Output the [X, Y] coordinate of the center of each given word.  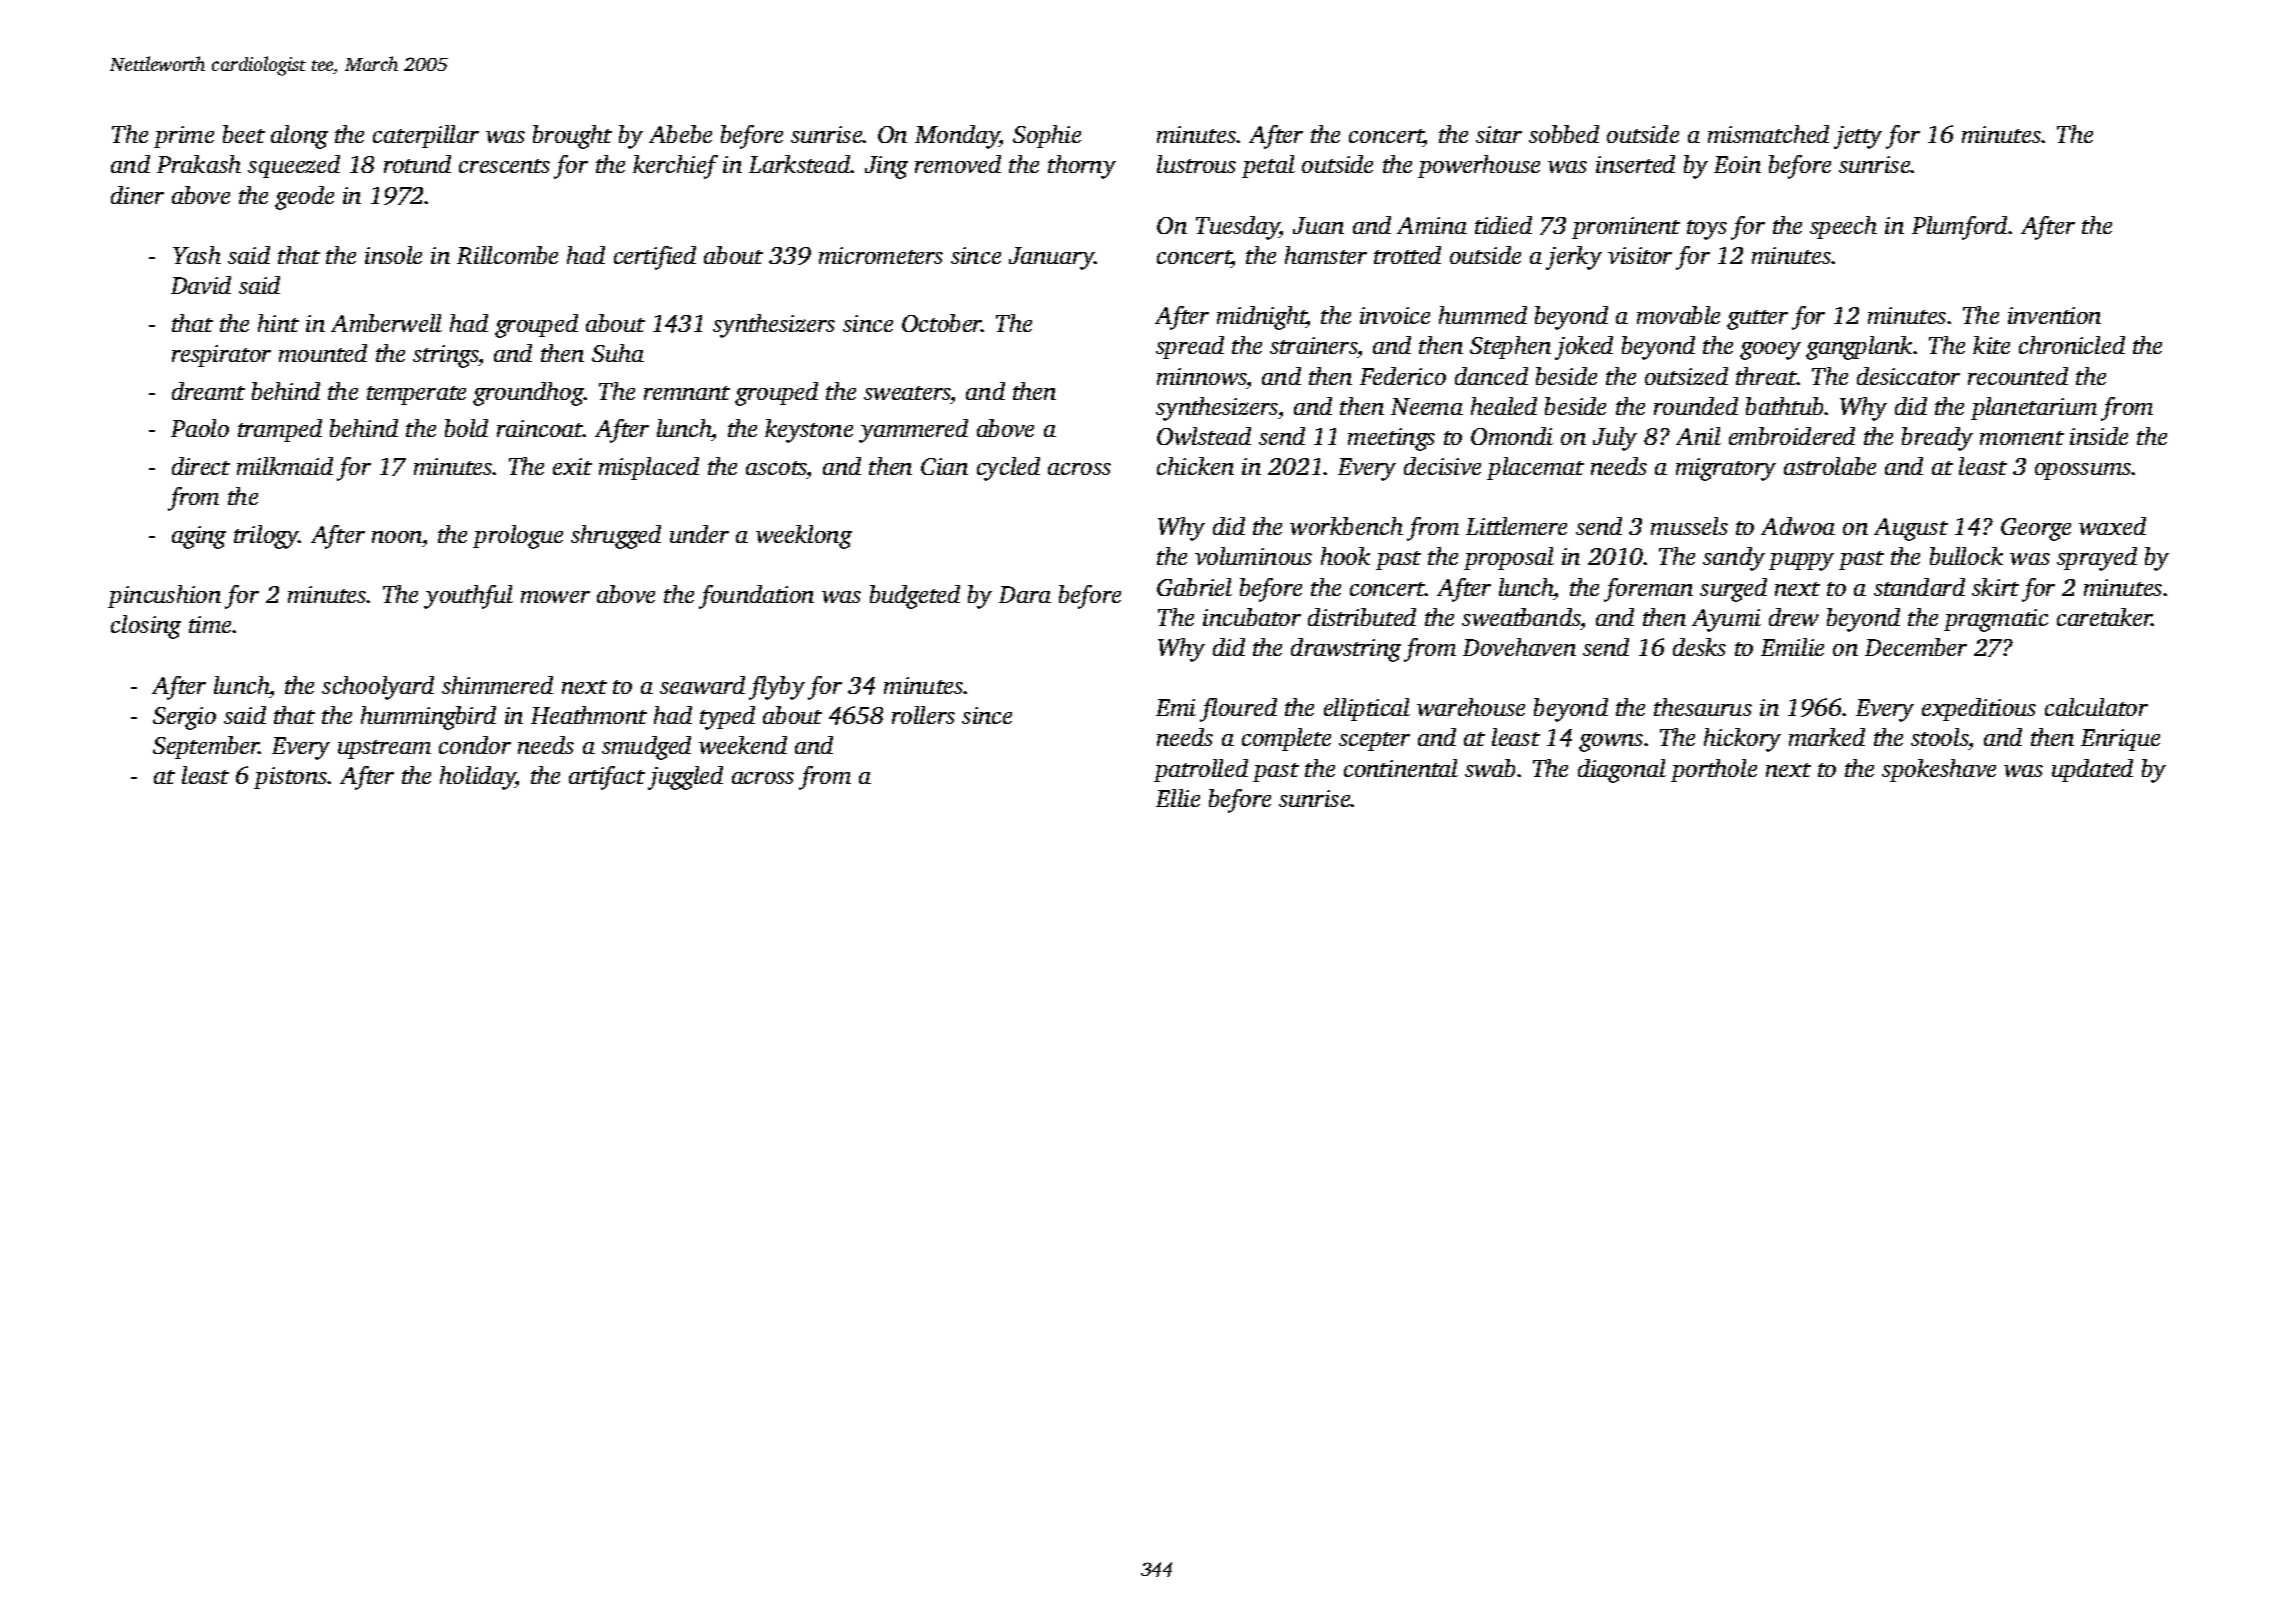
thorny [1082, 167]
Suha [618, 353]
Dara [1025, 594]
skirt [1995, 587]
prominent [1626, 228]
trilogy [266, 537]
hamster [1326, 255]
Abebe [680, 134]
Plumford [1959, 228]
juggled [685, 778]
